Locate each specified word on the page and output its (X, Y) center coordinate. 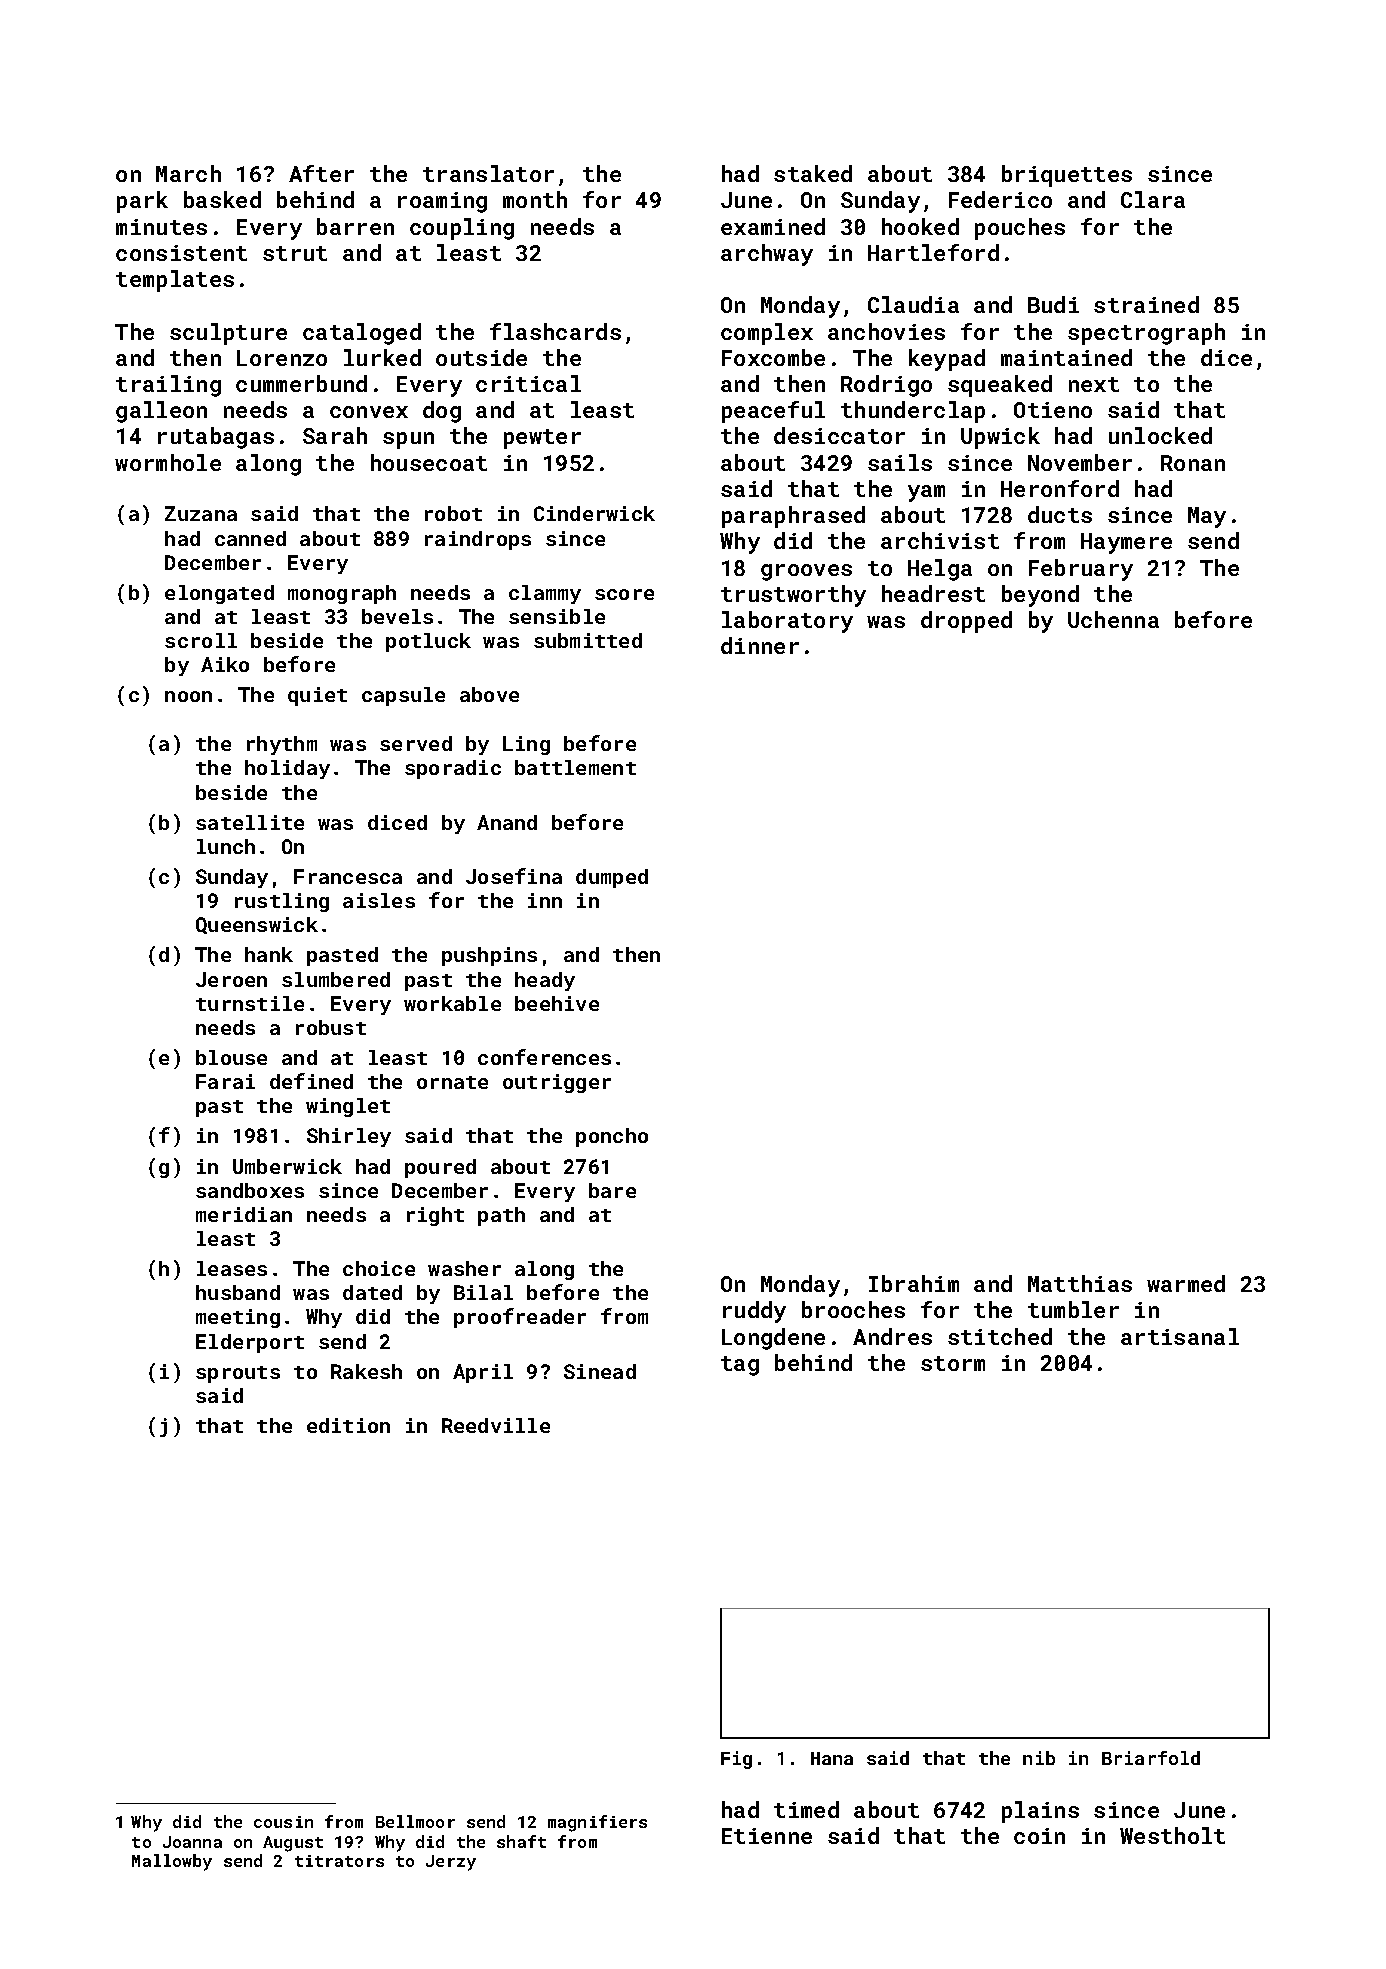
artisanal (1180, 1336)
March (188, 173)
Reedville (496, 1425)
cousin (283, 1822)
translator (488, 173)
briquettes (1067, 176)
